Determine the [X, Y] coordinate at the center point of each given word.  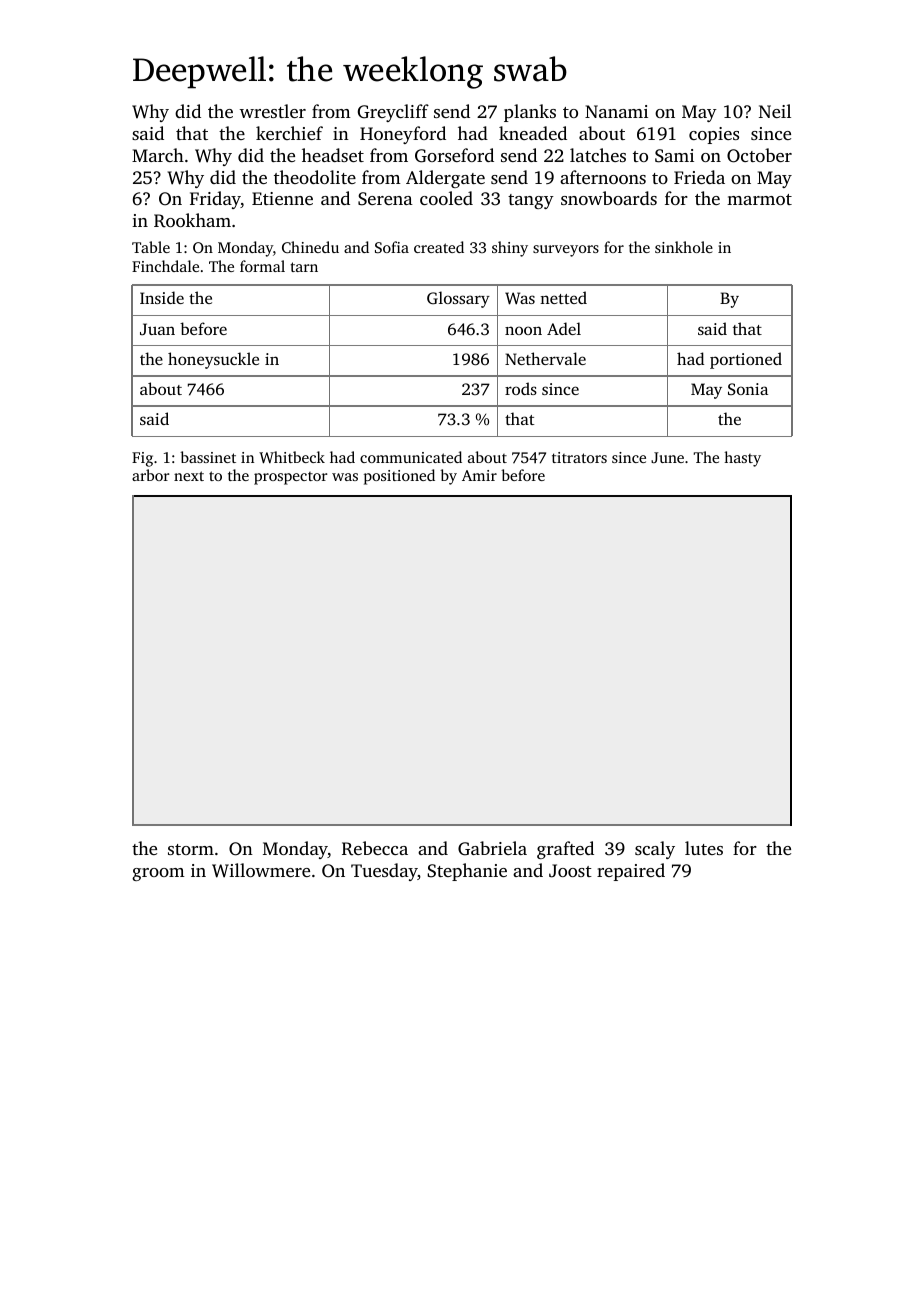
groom [158, 874]
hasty [742, 459]
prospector [291, 478]
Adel [564, 328]
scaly [655, 850]
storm [191, 849]
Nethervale [545, 358]
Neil [775, 111]
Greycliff [393, 113]
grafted [565, 850]
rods [521, 388]
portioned [746, 360]
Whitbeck [292, 457]
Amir [479, 475]
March [158, 155]
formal [262, 266]
